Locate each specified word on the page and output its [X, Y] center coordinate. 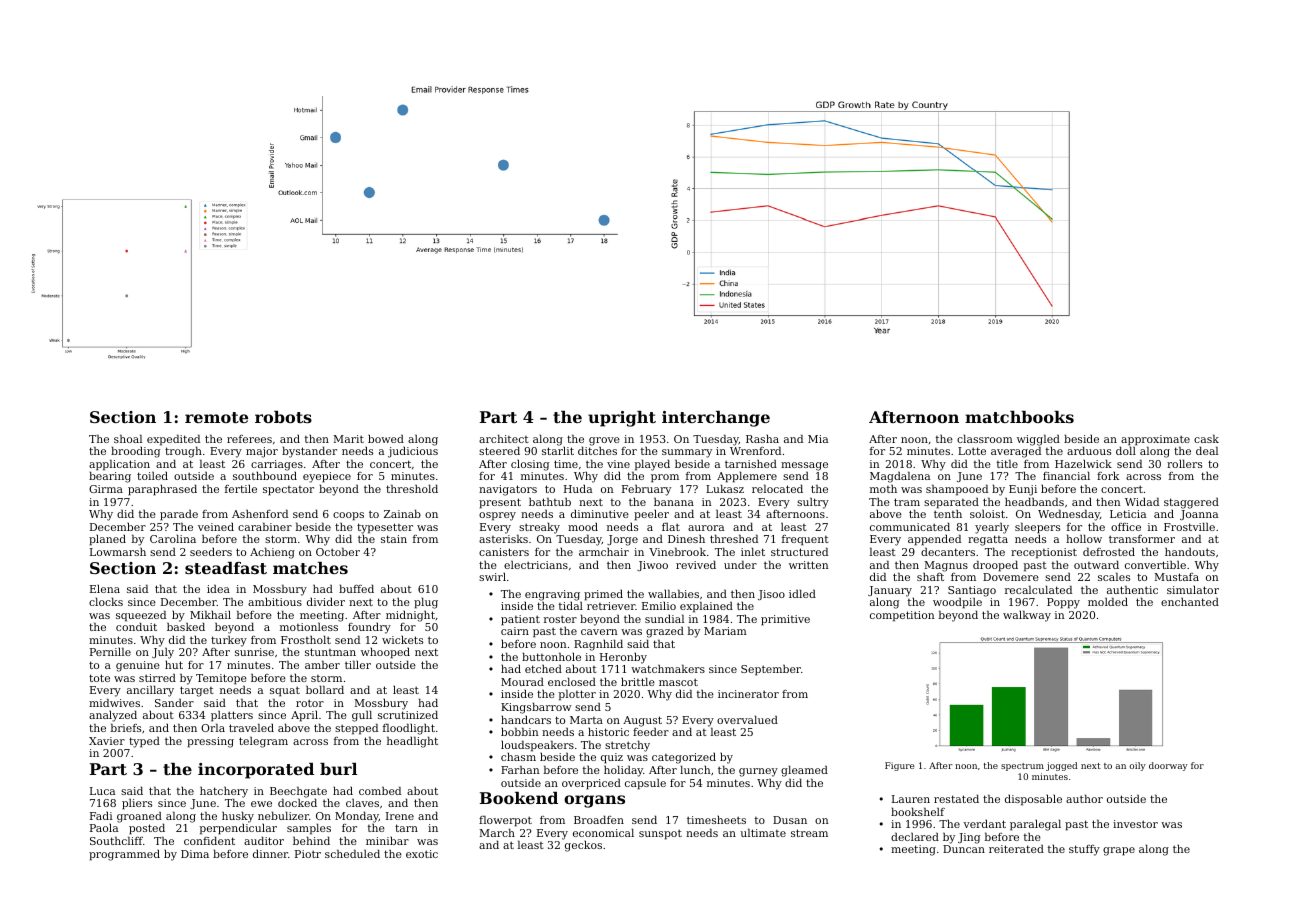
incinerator [748, 694]
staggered [1191, 503]
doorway [1168, 766]
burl [338, 769]
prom [665, 478]
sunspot [660, 834]
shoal [128, 438]
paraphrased [162, 490]
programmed [124, 855]
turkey [229, 641]
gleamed [804, 771]
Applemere [747, 477]
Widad [1142, 501]
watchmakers [668, 668]
